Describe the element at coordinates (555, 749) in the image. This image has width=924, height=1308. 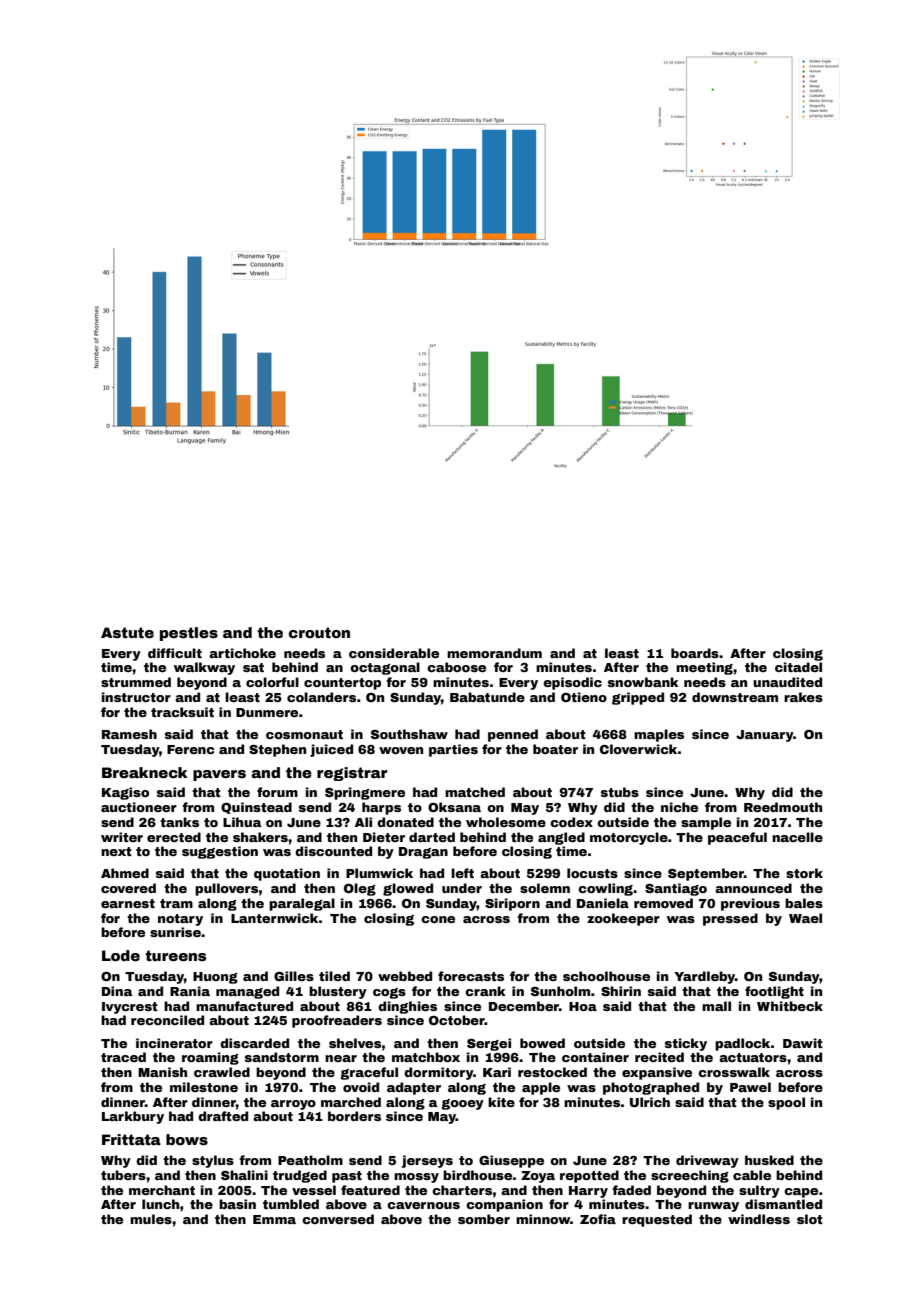
I see `boater` at that location.
